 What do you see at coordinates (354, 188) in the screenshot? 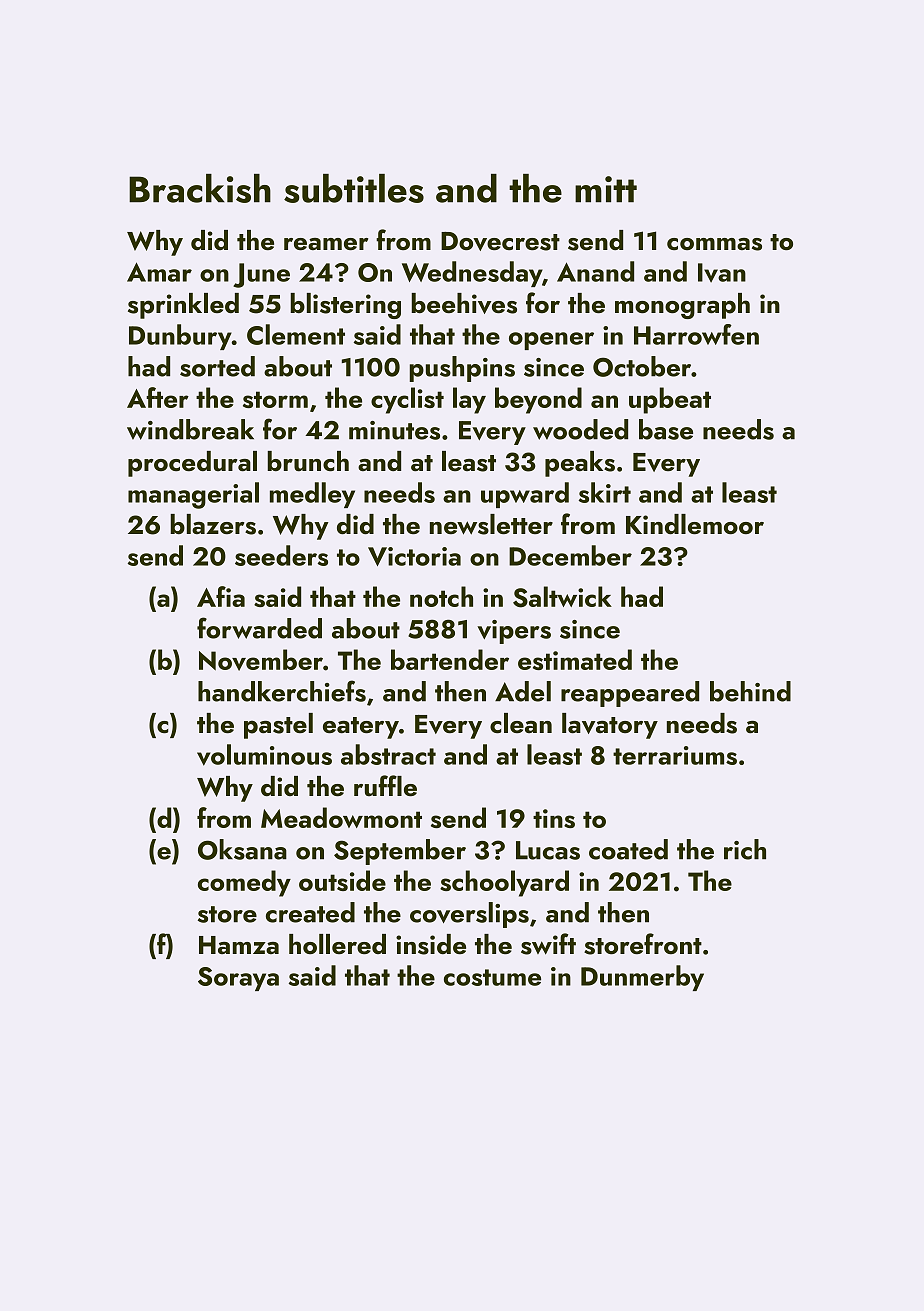
I see `subtitles` at bounding box center [354, 188].
